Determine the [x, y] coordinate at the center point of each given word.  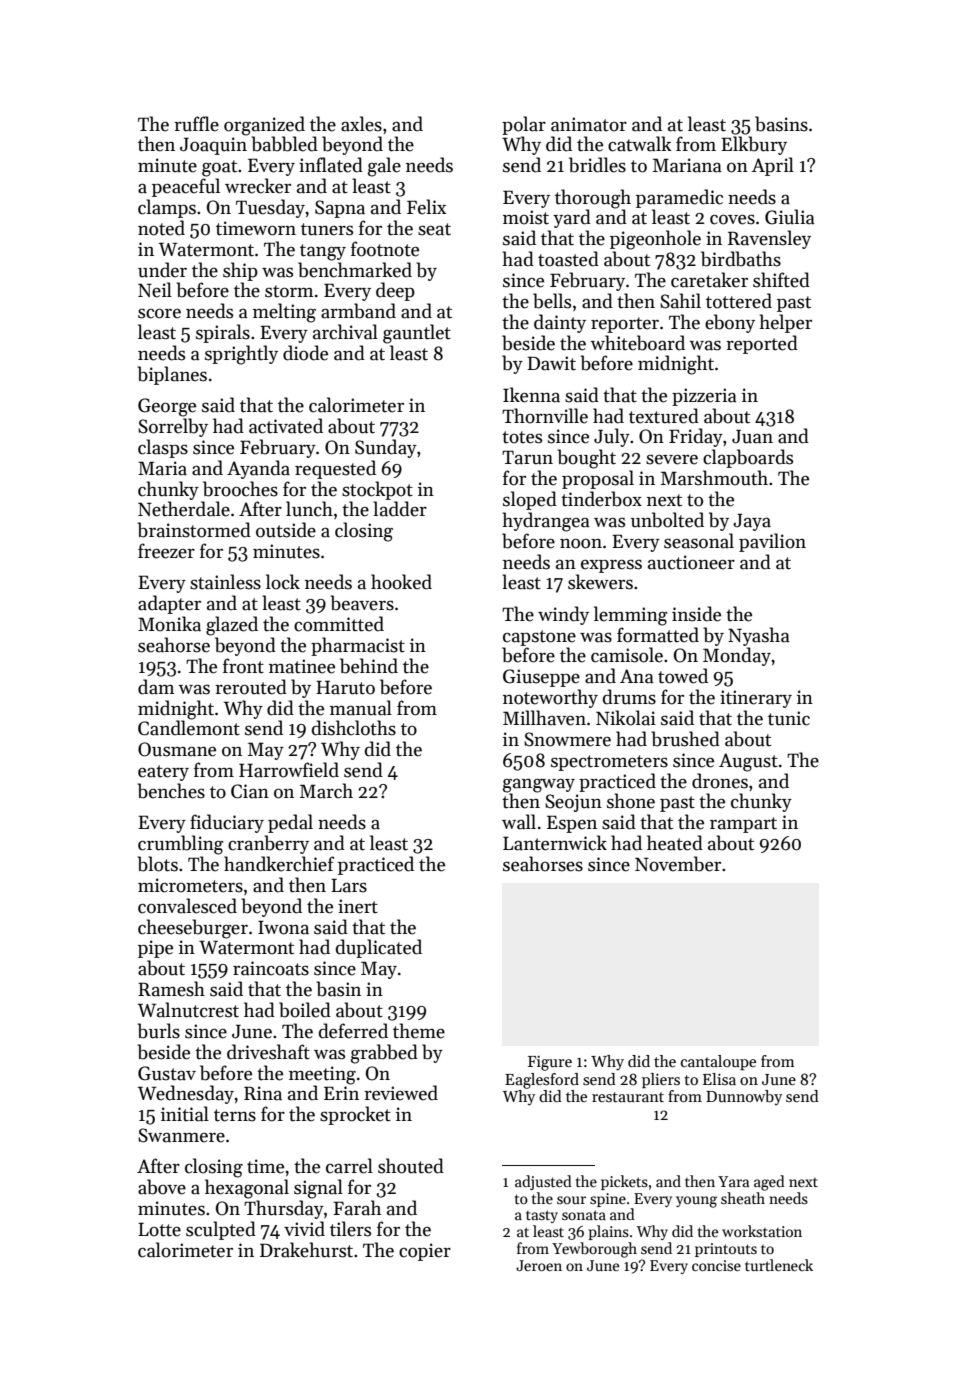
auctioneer [691, 562]
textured [664, 416]
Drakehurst [306, 1250]
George [167, 407]
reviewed [401, 1093]
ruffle [196, 124]
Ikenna [531, 395]
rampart [743, 825]
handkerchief [279, 864]
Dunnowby [744, 1098]
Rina [263, 1093]
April [773, 166]
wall [519, 822]
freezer [166, 551]
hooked [401, 582]
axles [361, 124]
